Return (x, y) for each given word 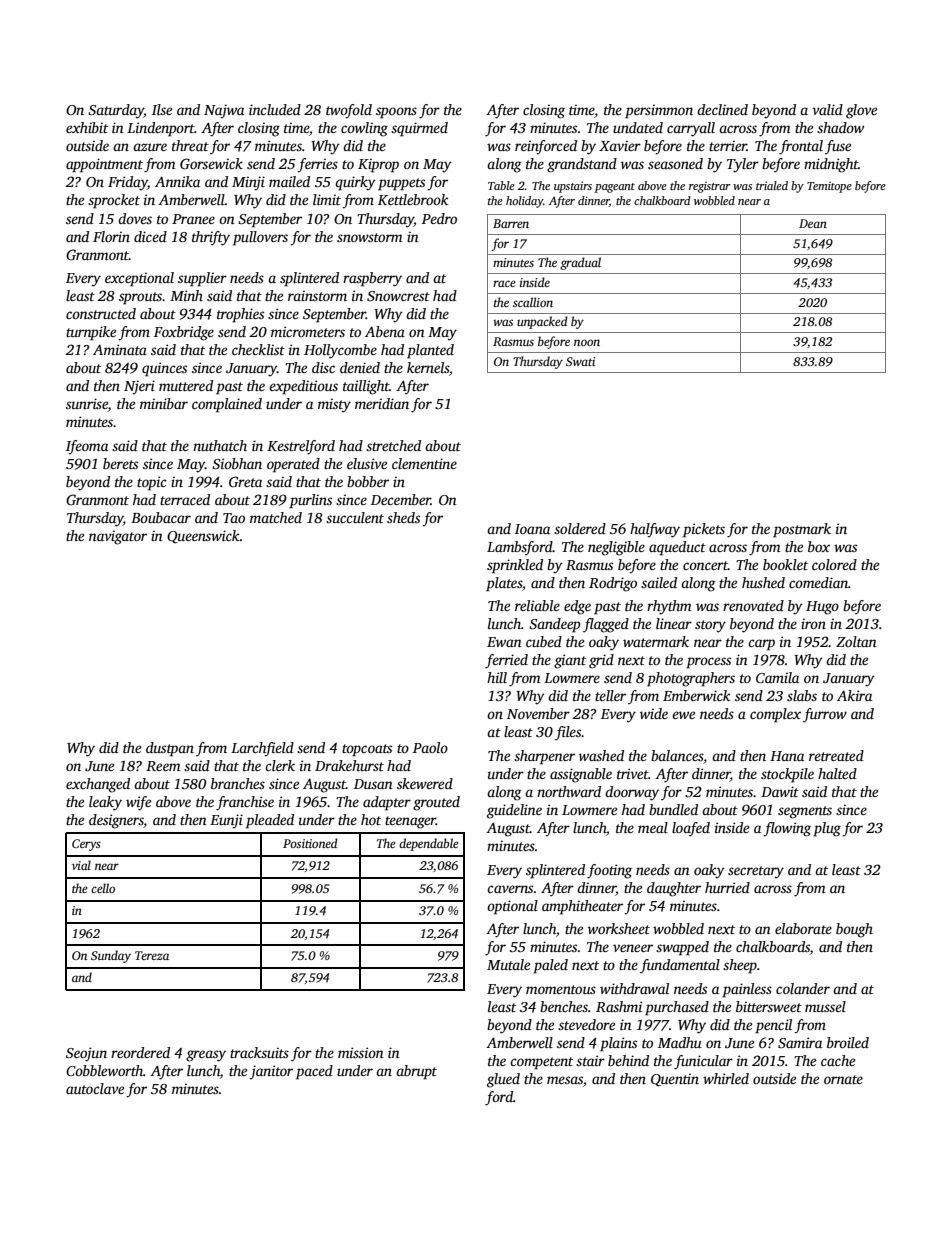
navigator (118, 537)
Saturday (116, 111)
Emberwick (696, 695)
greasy (206, 1056)
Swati (580, 361)
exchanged (98, 785)
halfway (655, 530)
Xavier (620, 145)
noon (587, 342)
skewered (425, 783)
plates (504, 584)
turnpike (91, 333)
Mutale (508, 964)
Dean (813, 223)
